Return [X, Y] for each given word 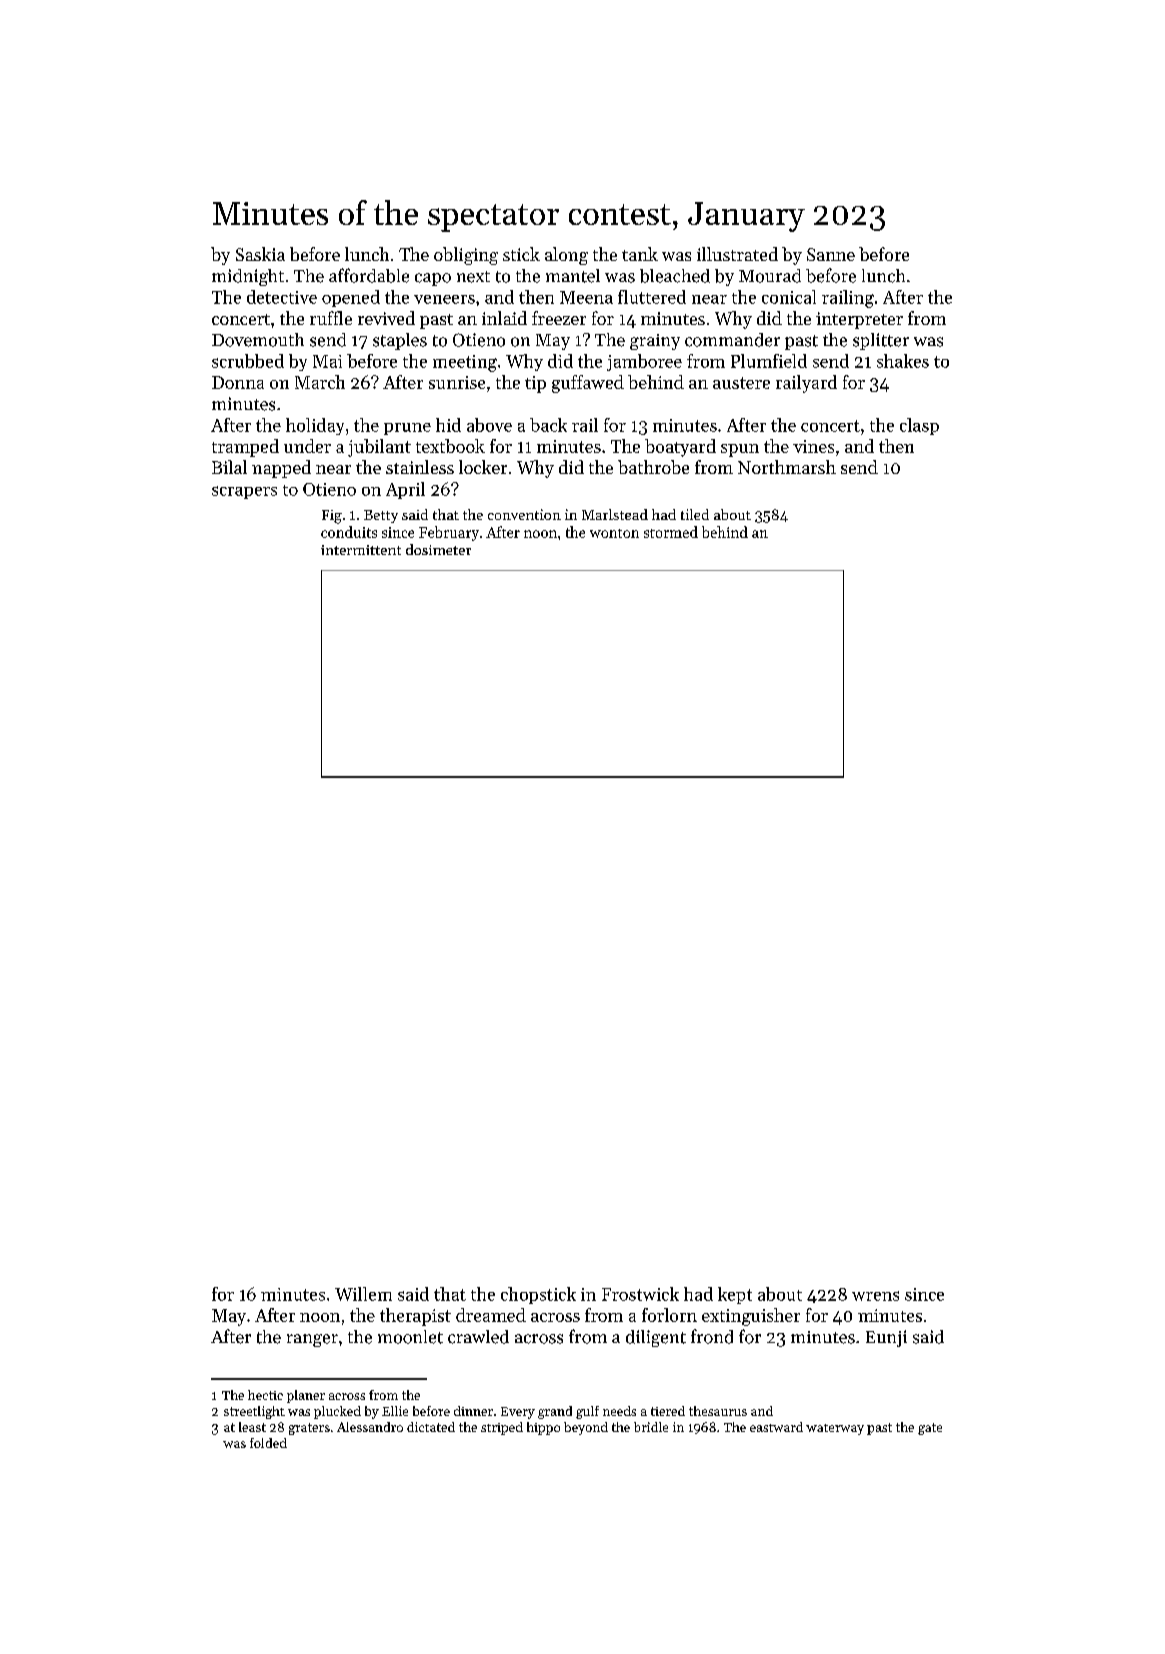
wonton [614, 533]
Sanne [831, 254]
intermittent [361, 550]
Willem [363, 1294]
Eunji [886, 1338]
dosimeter [438, 549]
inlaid [504, 318]
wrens [875, 1296]
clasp [919, 426]
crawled [478, 1337]
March [320, 382]
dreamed [491, 1315]
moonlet [410, 1337]
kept [735, 1295]
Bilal [229, 467]
